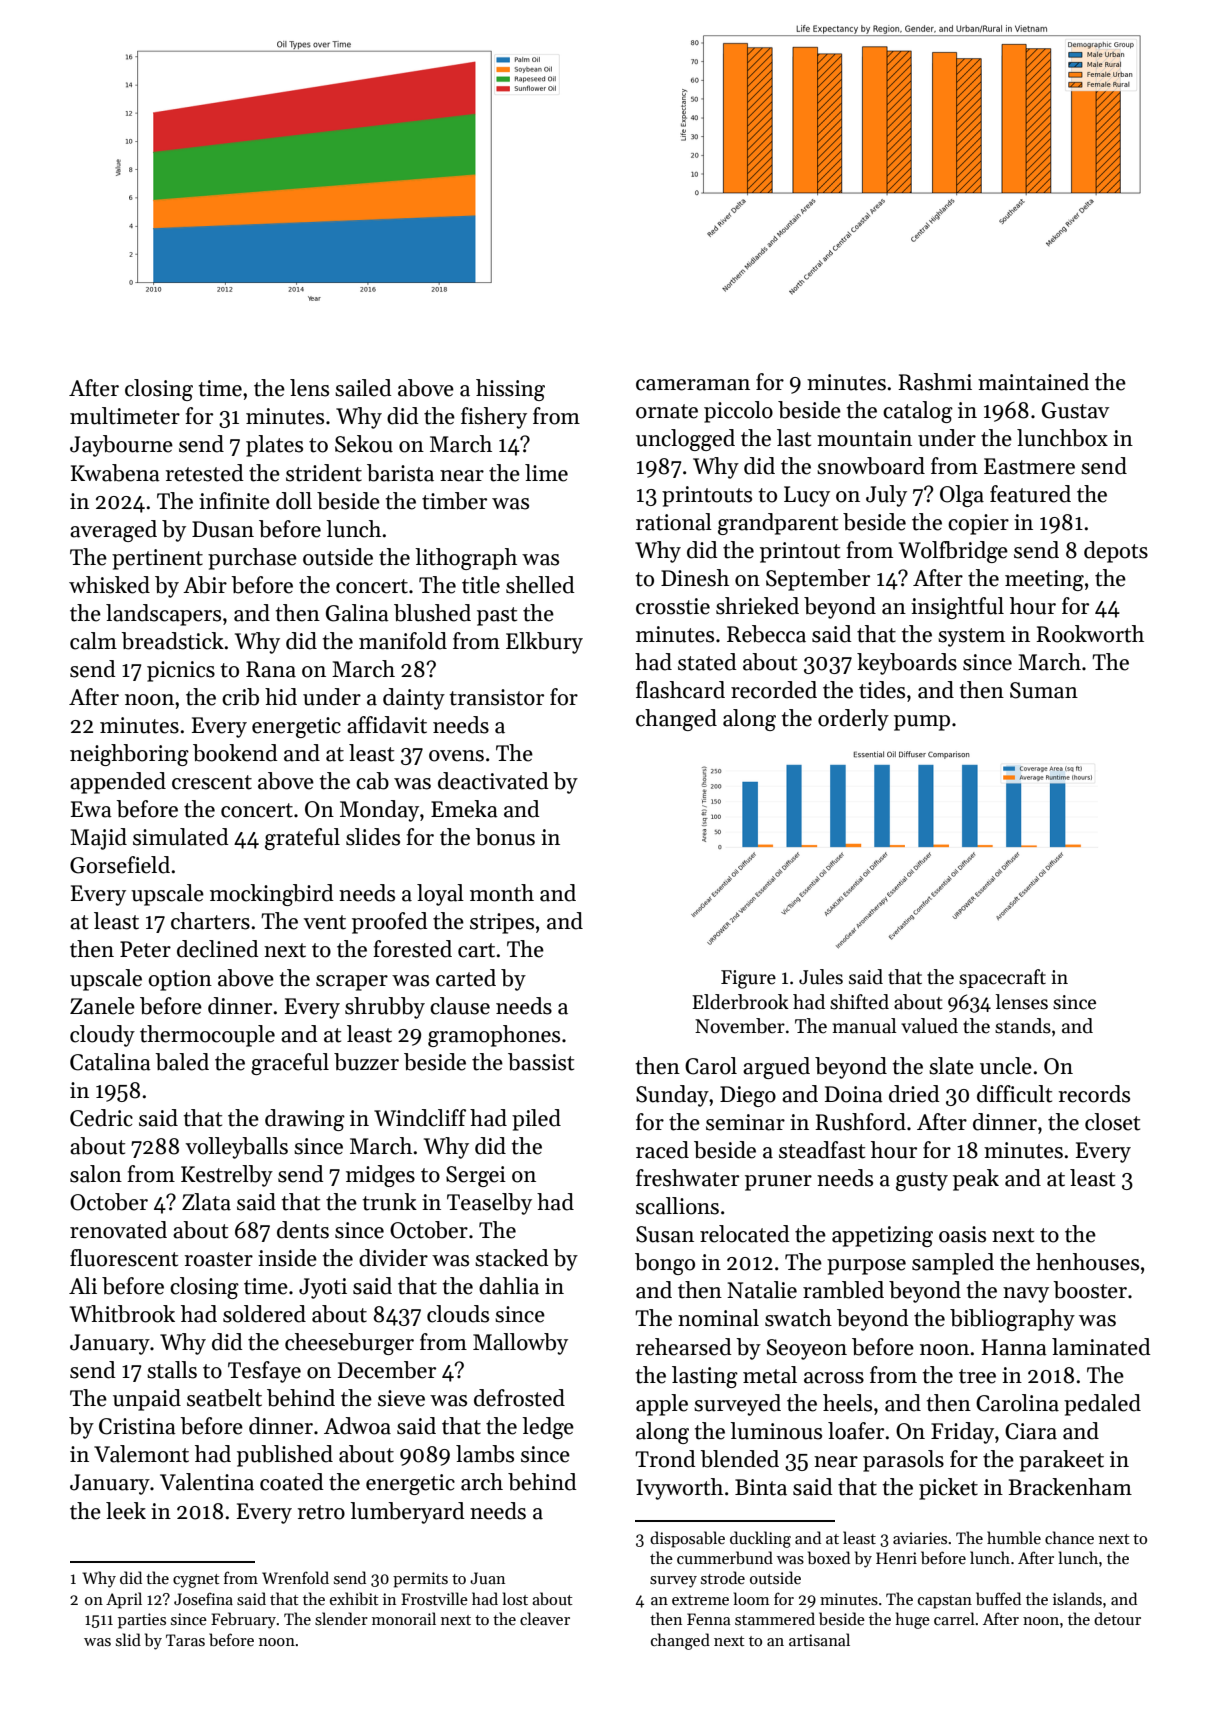 The height and width of the screenshot is (1730, 1223). What do you see at coordinates (1002, 978) in the screenshot?
I see `spacecraft` at bounding box center [1002, 978].
